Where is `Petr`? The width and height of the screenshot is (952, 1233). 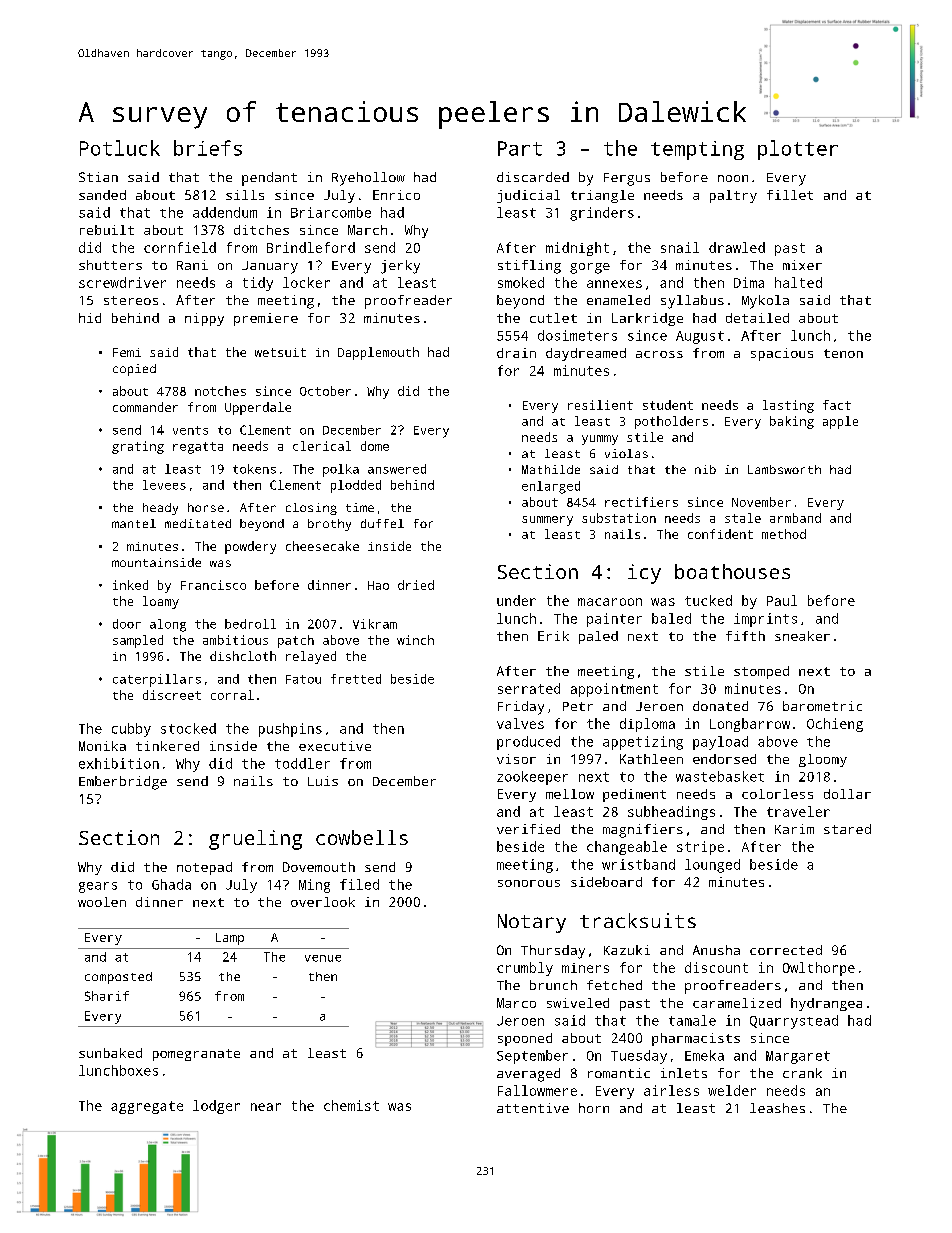
Petr is located at coordinates (578, 706).
